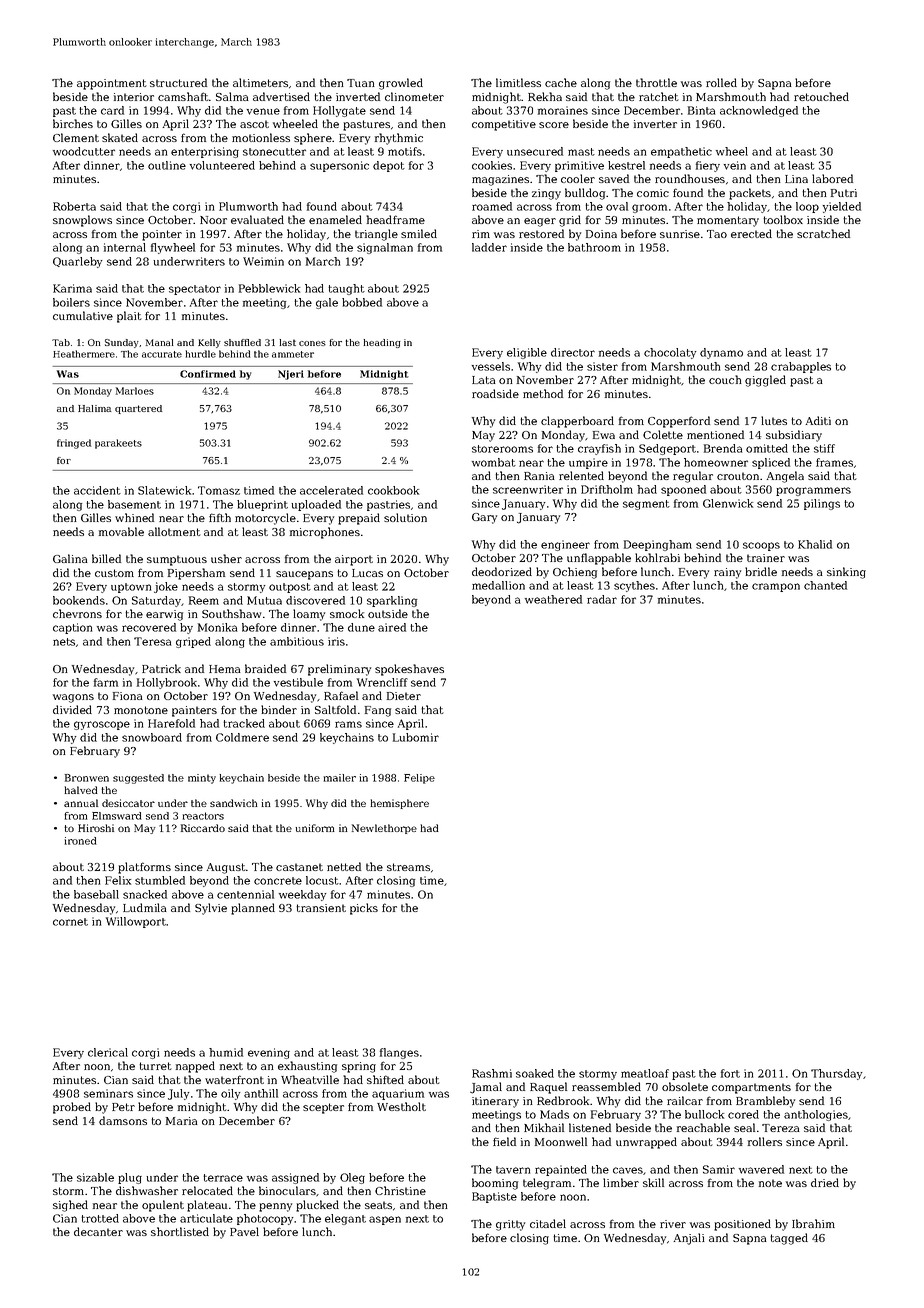  What do you see at coordinates (510, 1225) in the screenshot?
I see `gritty` at bounding box center [510, 1225].
